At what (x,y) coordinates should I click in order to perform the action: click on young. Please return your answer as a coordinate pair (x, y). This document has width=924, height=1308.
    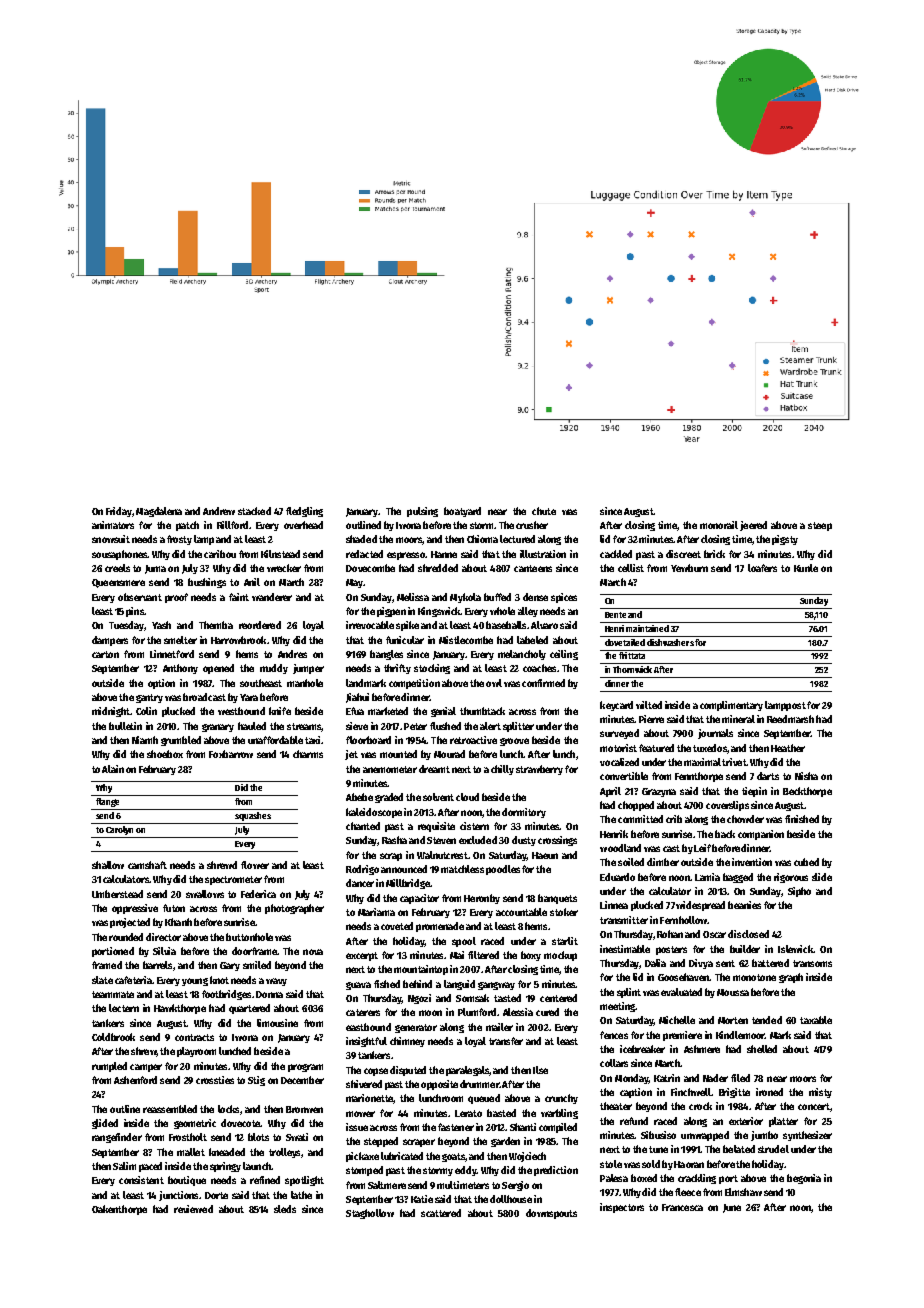
    Looking at the image, I should click on (195, 982).
